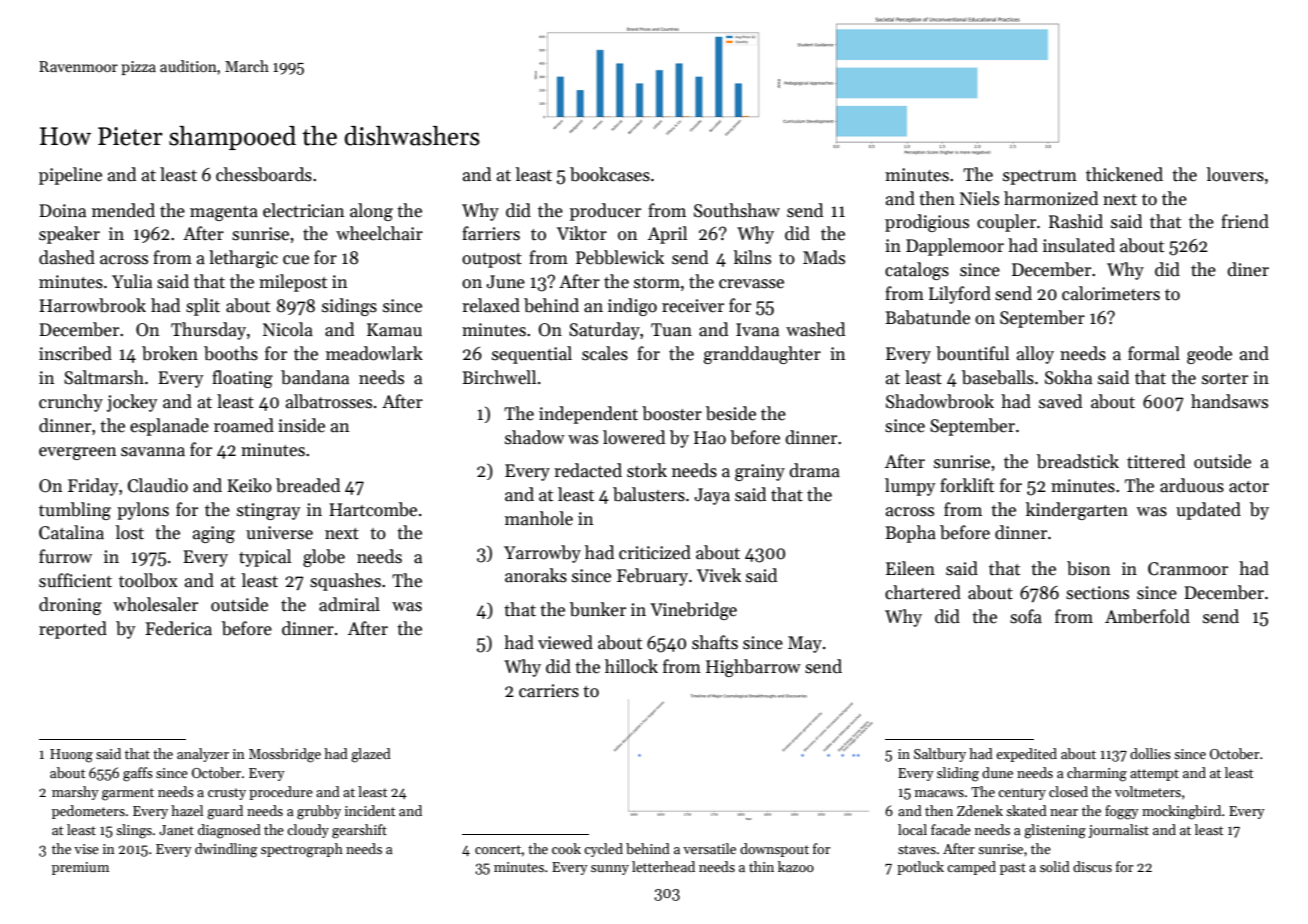  I want to click on lumpy, so click(910, 487).
